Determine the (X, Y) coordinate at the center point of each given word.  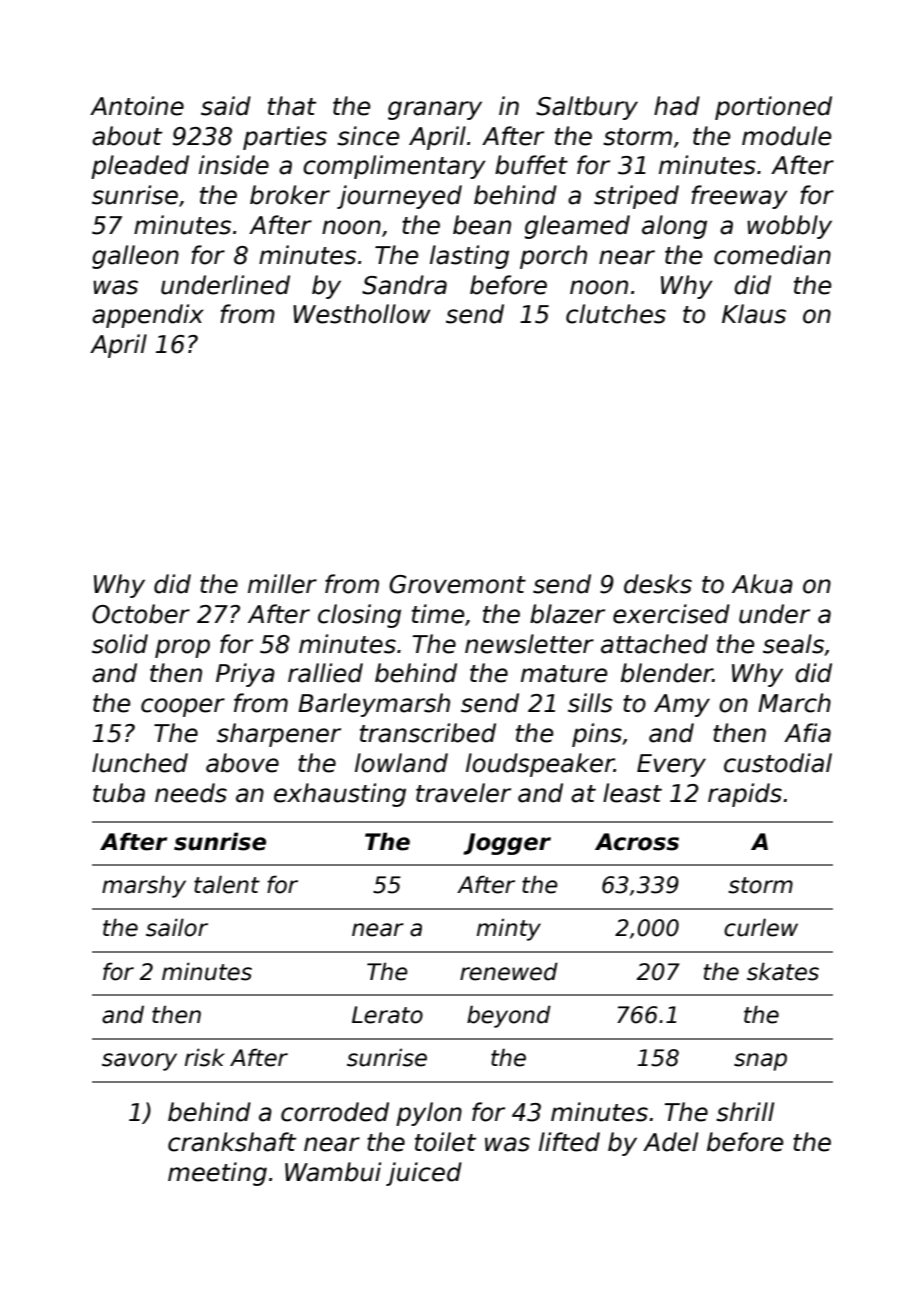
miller (282, 584)
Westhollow (362, 314)
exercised (671, 614)
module (786, 136)
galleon (135, 257)
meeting (217, 1174)
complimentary (394, 167)
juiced (424, 1174)
